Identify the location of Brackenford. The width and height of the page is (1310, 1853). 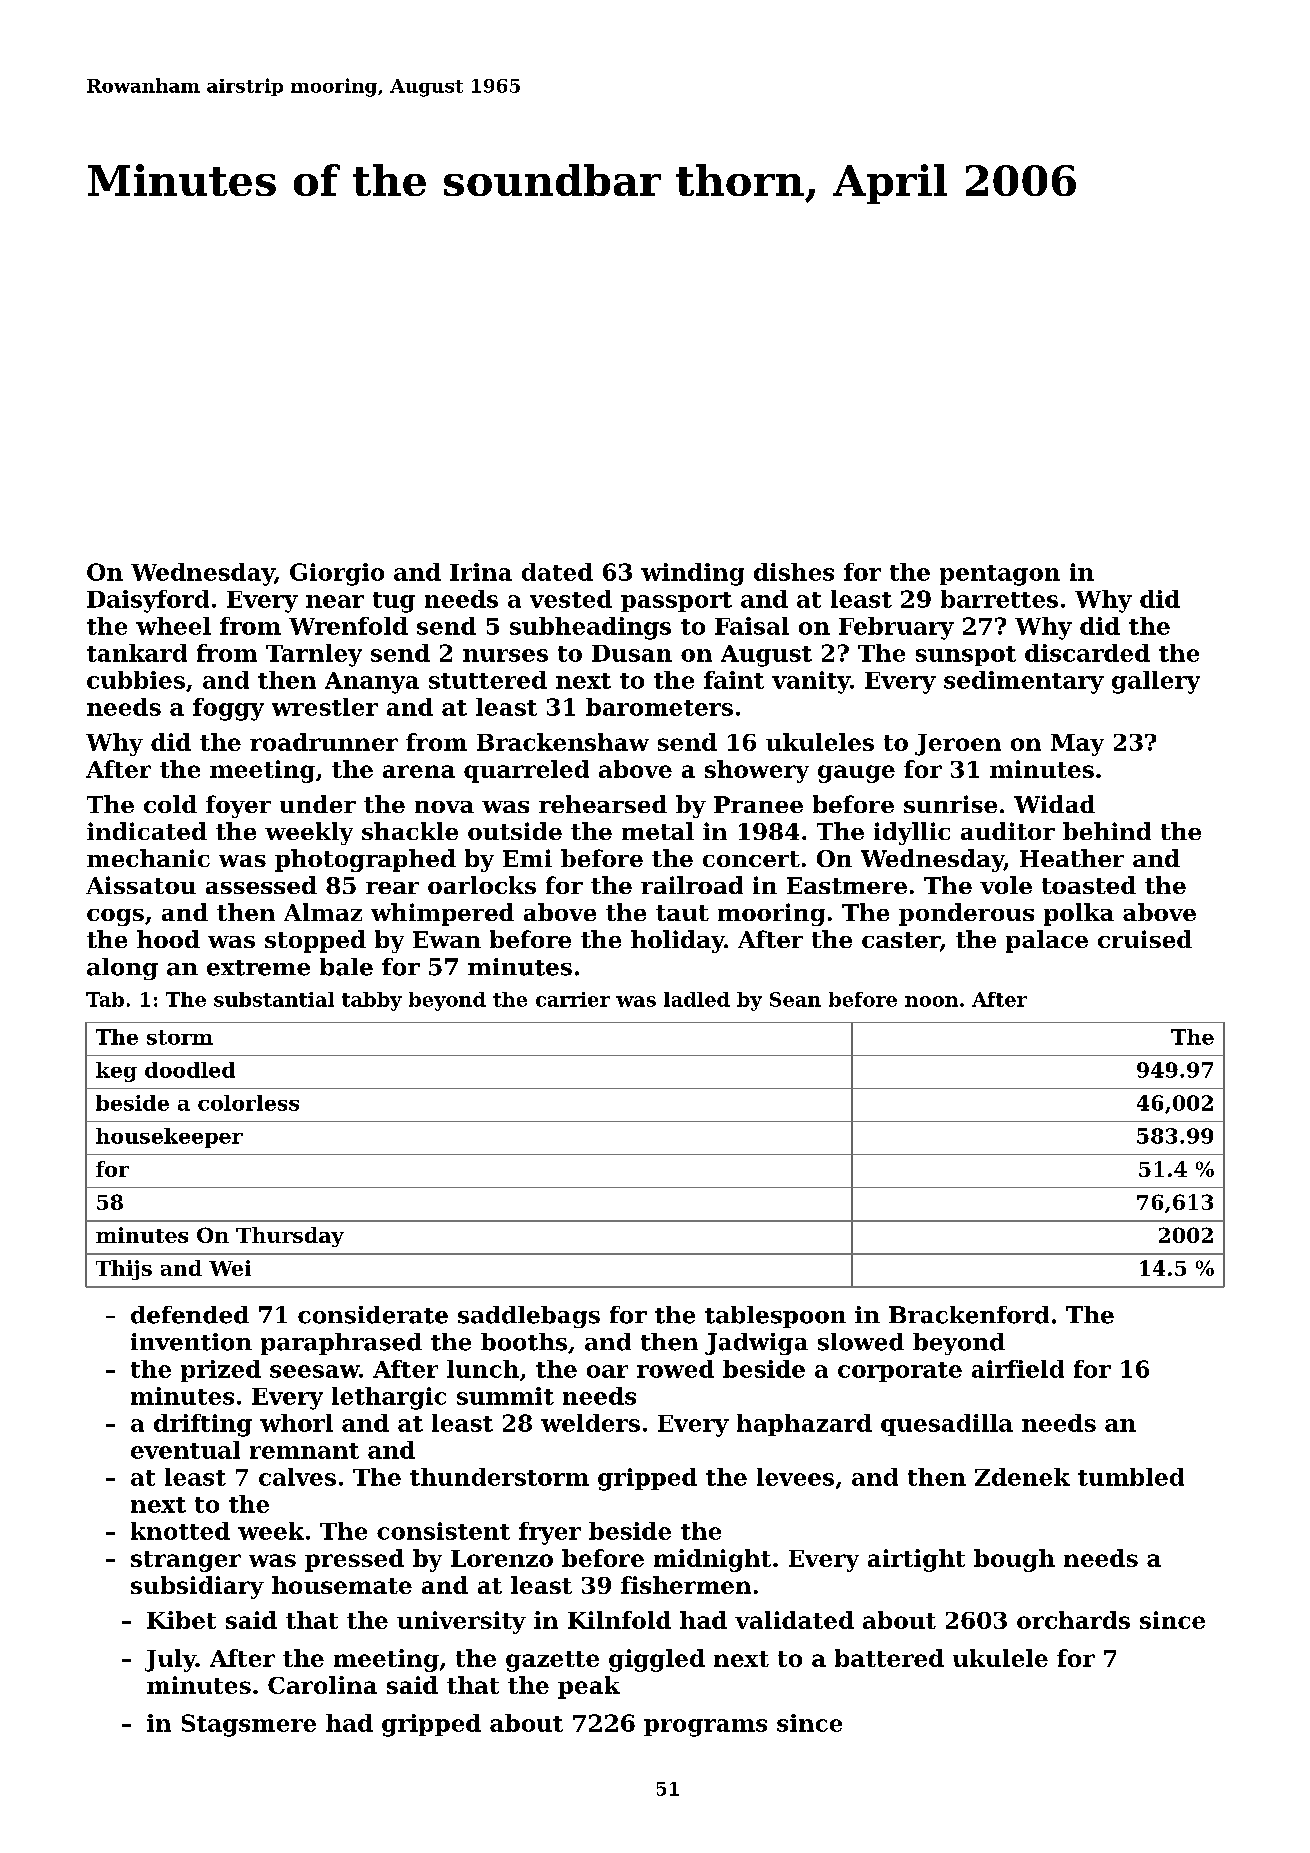
(969, 1315).
